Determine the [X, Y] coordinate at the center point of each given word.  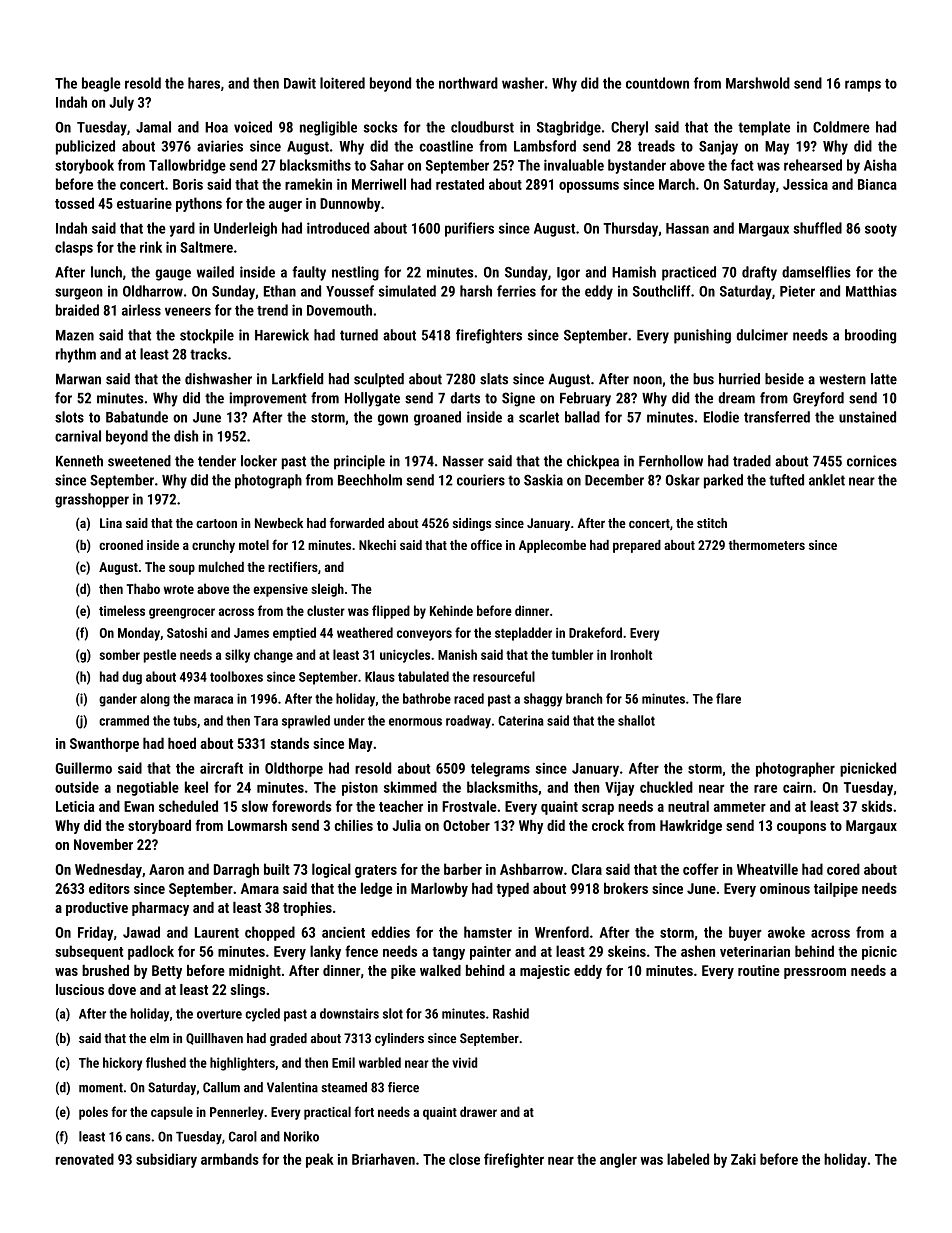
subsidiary [166, 1160]
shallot [636, 720]
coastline [446, 146]
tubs [185, 720]
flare [728, 698]
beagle [101, 84]
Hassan [687, 228]
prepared [637, 546]
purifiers [469, 229]
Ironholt [631, 654]
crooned [121, 545]
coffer [701, 869]
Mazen [75, 335]
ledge [376, 889]
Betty [167, 972]
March [677, 184]
